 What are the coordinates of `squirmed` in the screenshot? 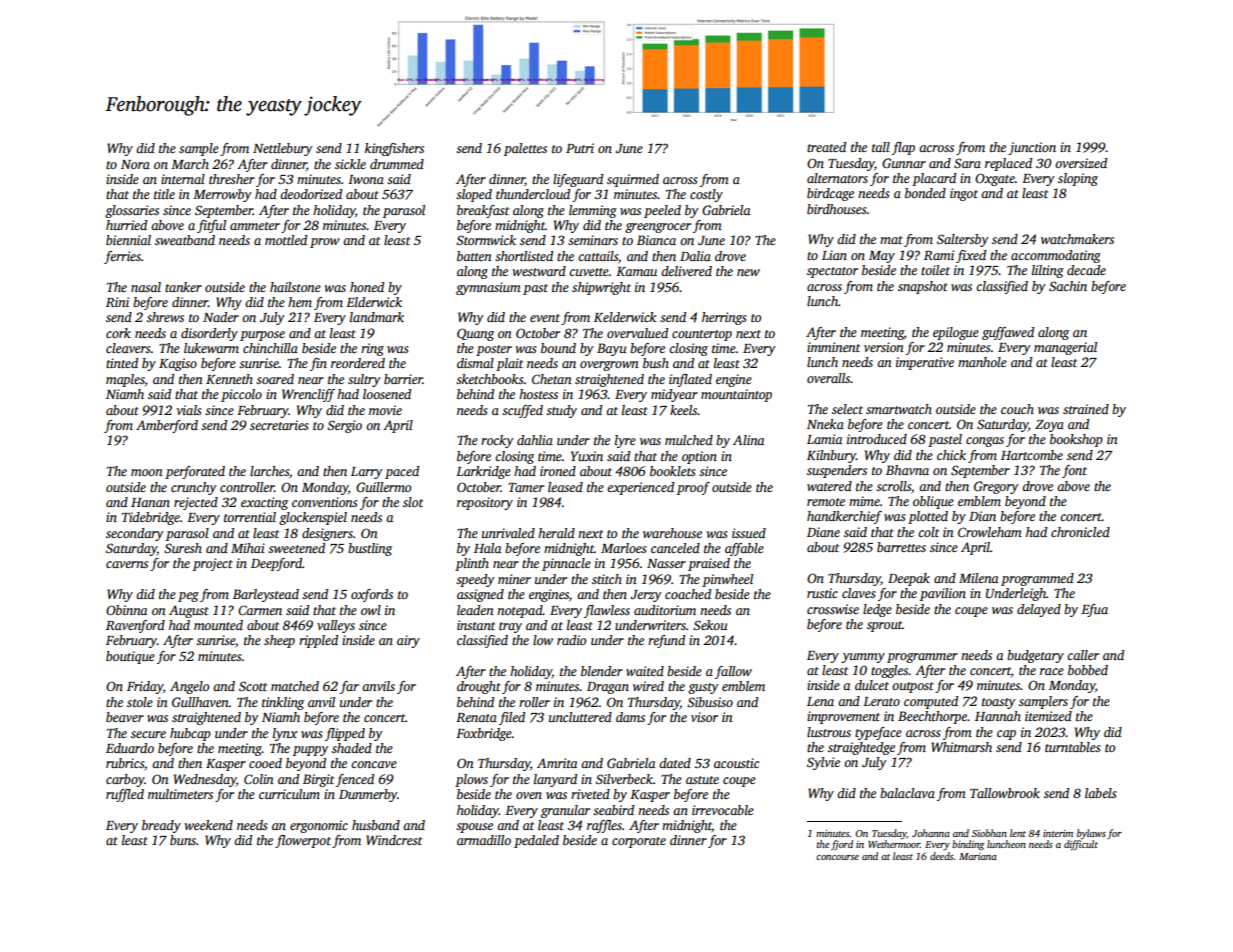 It's located at (633, 180).
